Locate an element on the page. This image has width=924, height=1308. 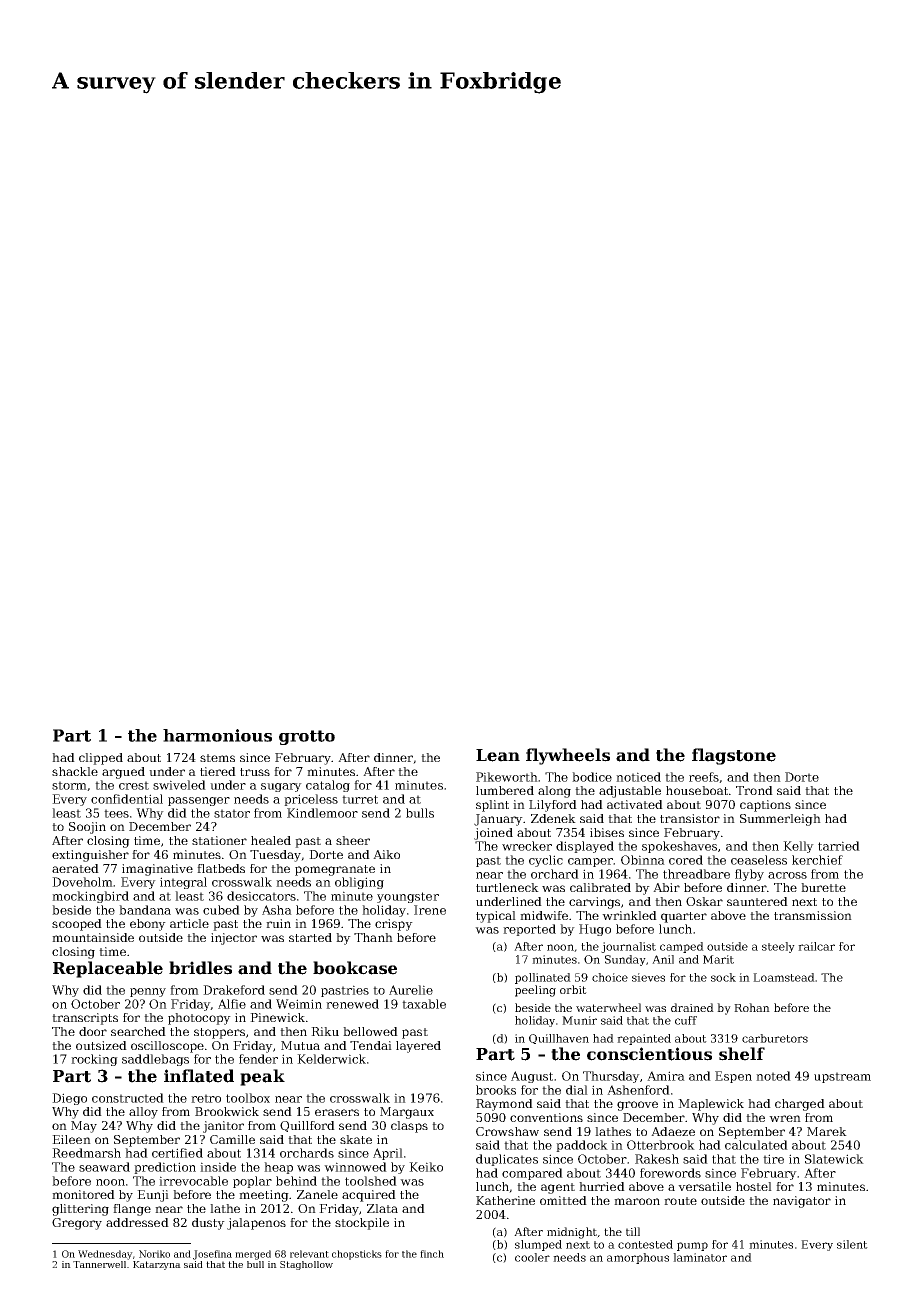
addressed is located at coordinates (137, 1222).
